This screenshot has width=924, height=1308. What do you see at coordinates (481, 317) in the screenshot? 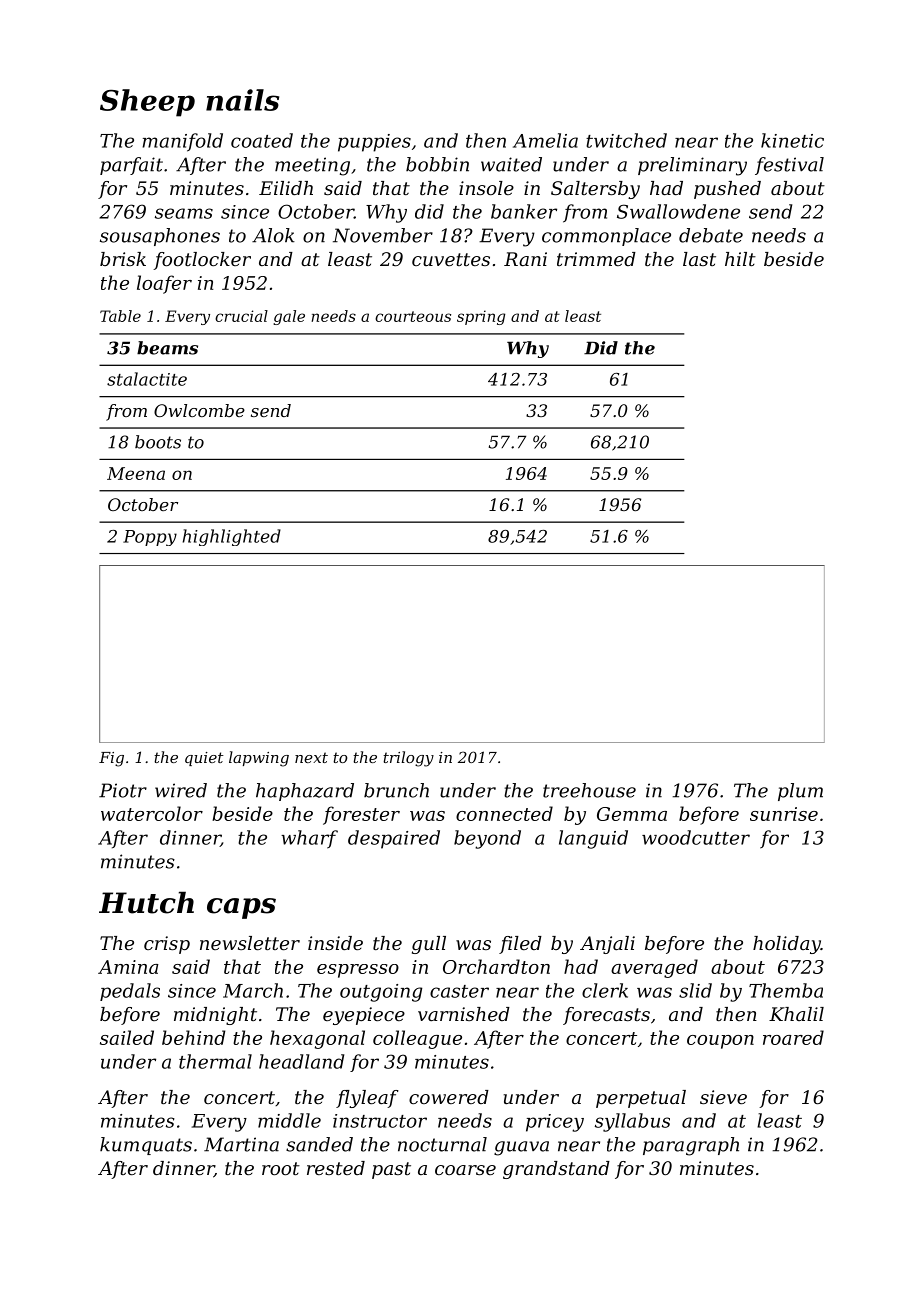
I see `spring` at bounding box center [481, 317].
